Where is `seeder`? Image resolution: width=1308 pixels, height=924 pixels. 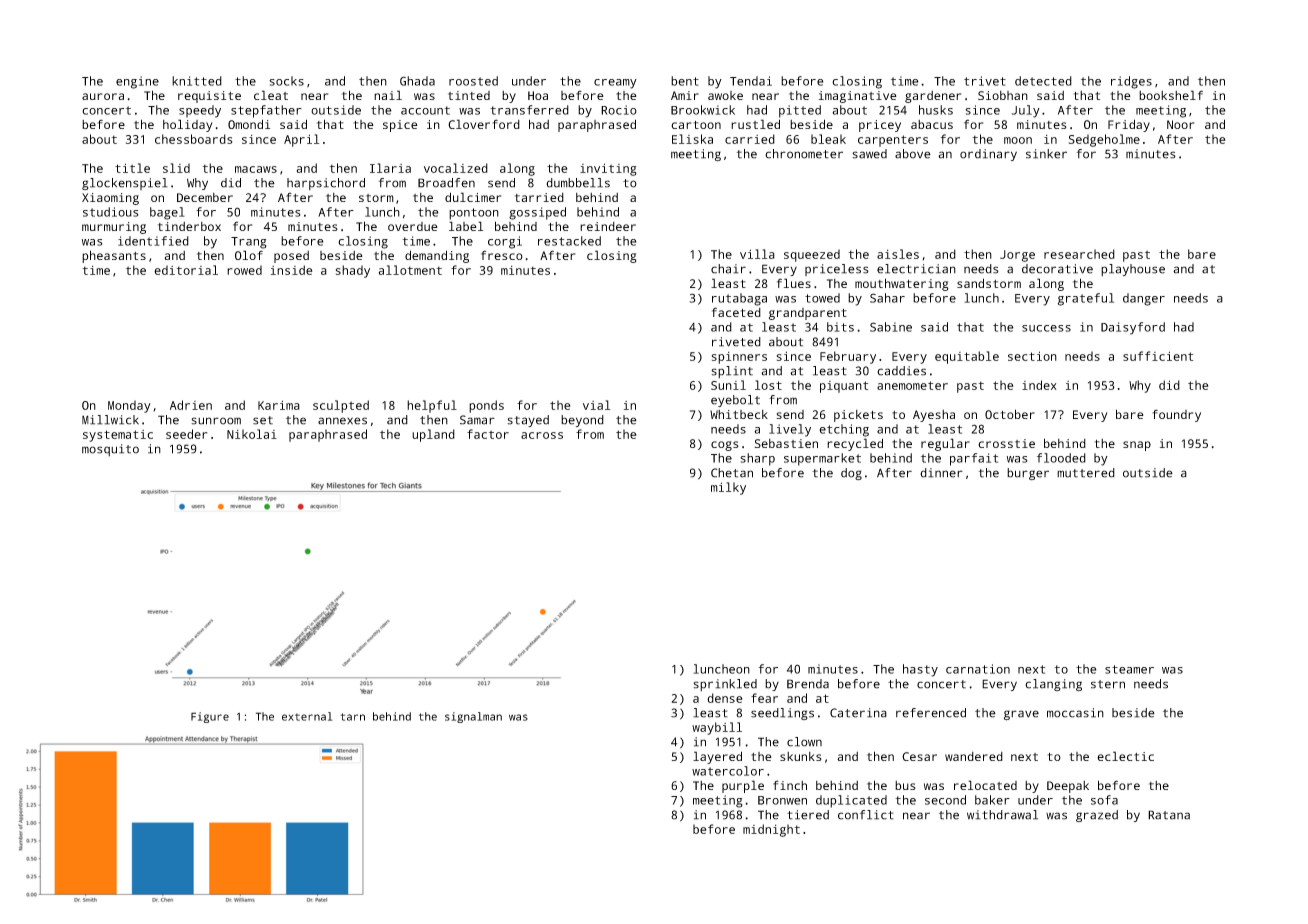
seeder is located at coordinates (187, 434).
